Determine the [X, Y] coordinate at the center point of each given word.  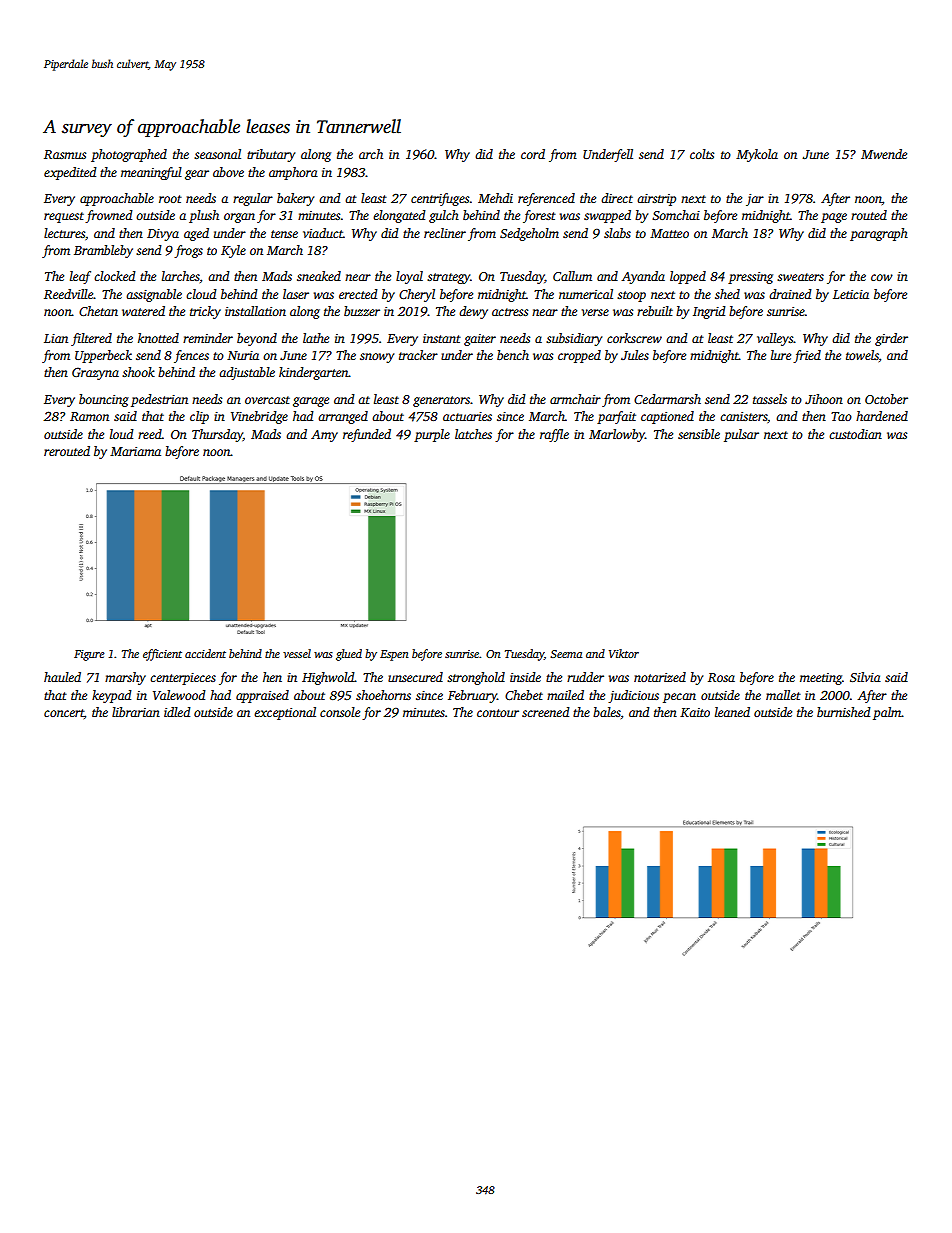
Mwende [884, 154]
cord [533, 154]
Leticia [851, 294]
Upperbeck [103, 356]
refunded [367, 435]
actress [510, 312]
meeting [821, 679]
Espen [394, 655]
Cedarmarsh [667, 399]
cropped [579, 356]
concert [64, 713]
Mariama [135, 451]
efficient [162, 655]
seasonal [217, 154]
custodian [855, 434]
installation [255, 311]
